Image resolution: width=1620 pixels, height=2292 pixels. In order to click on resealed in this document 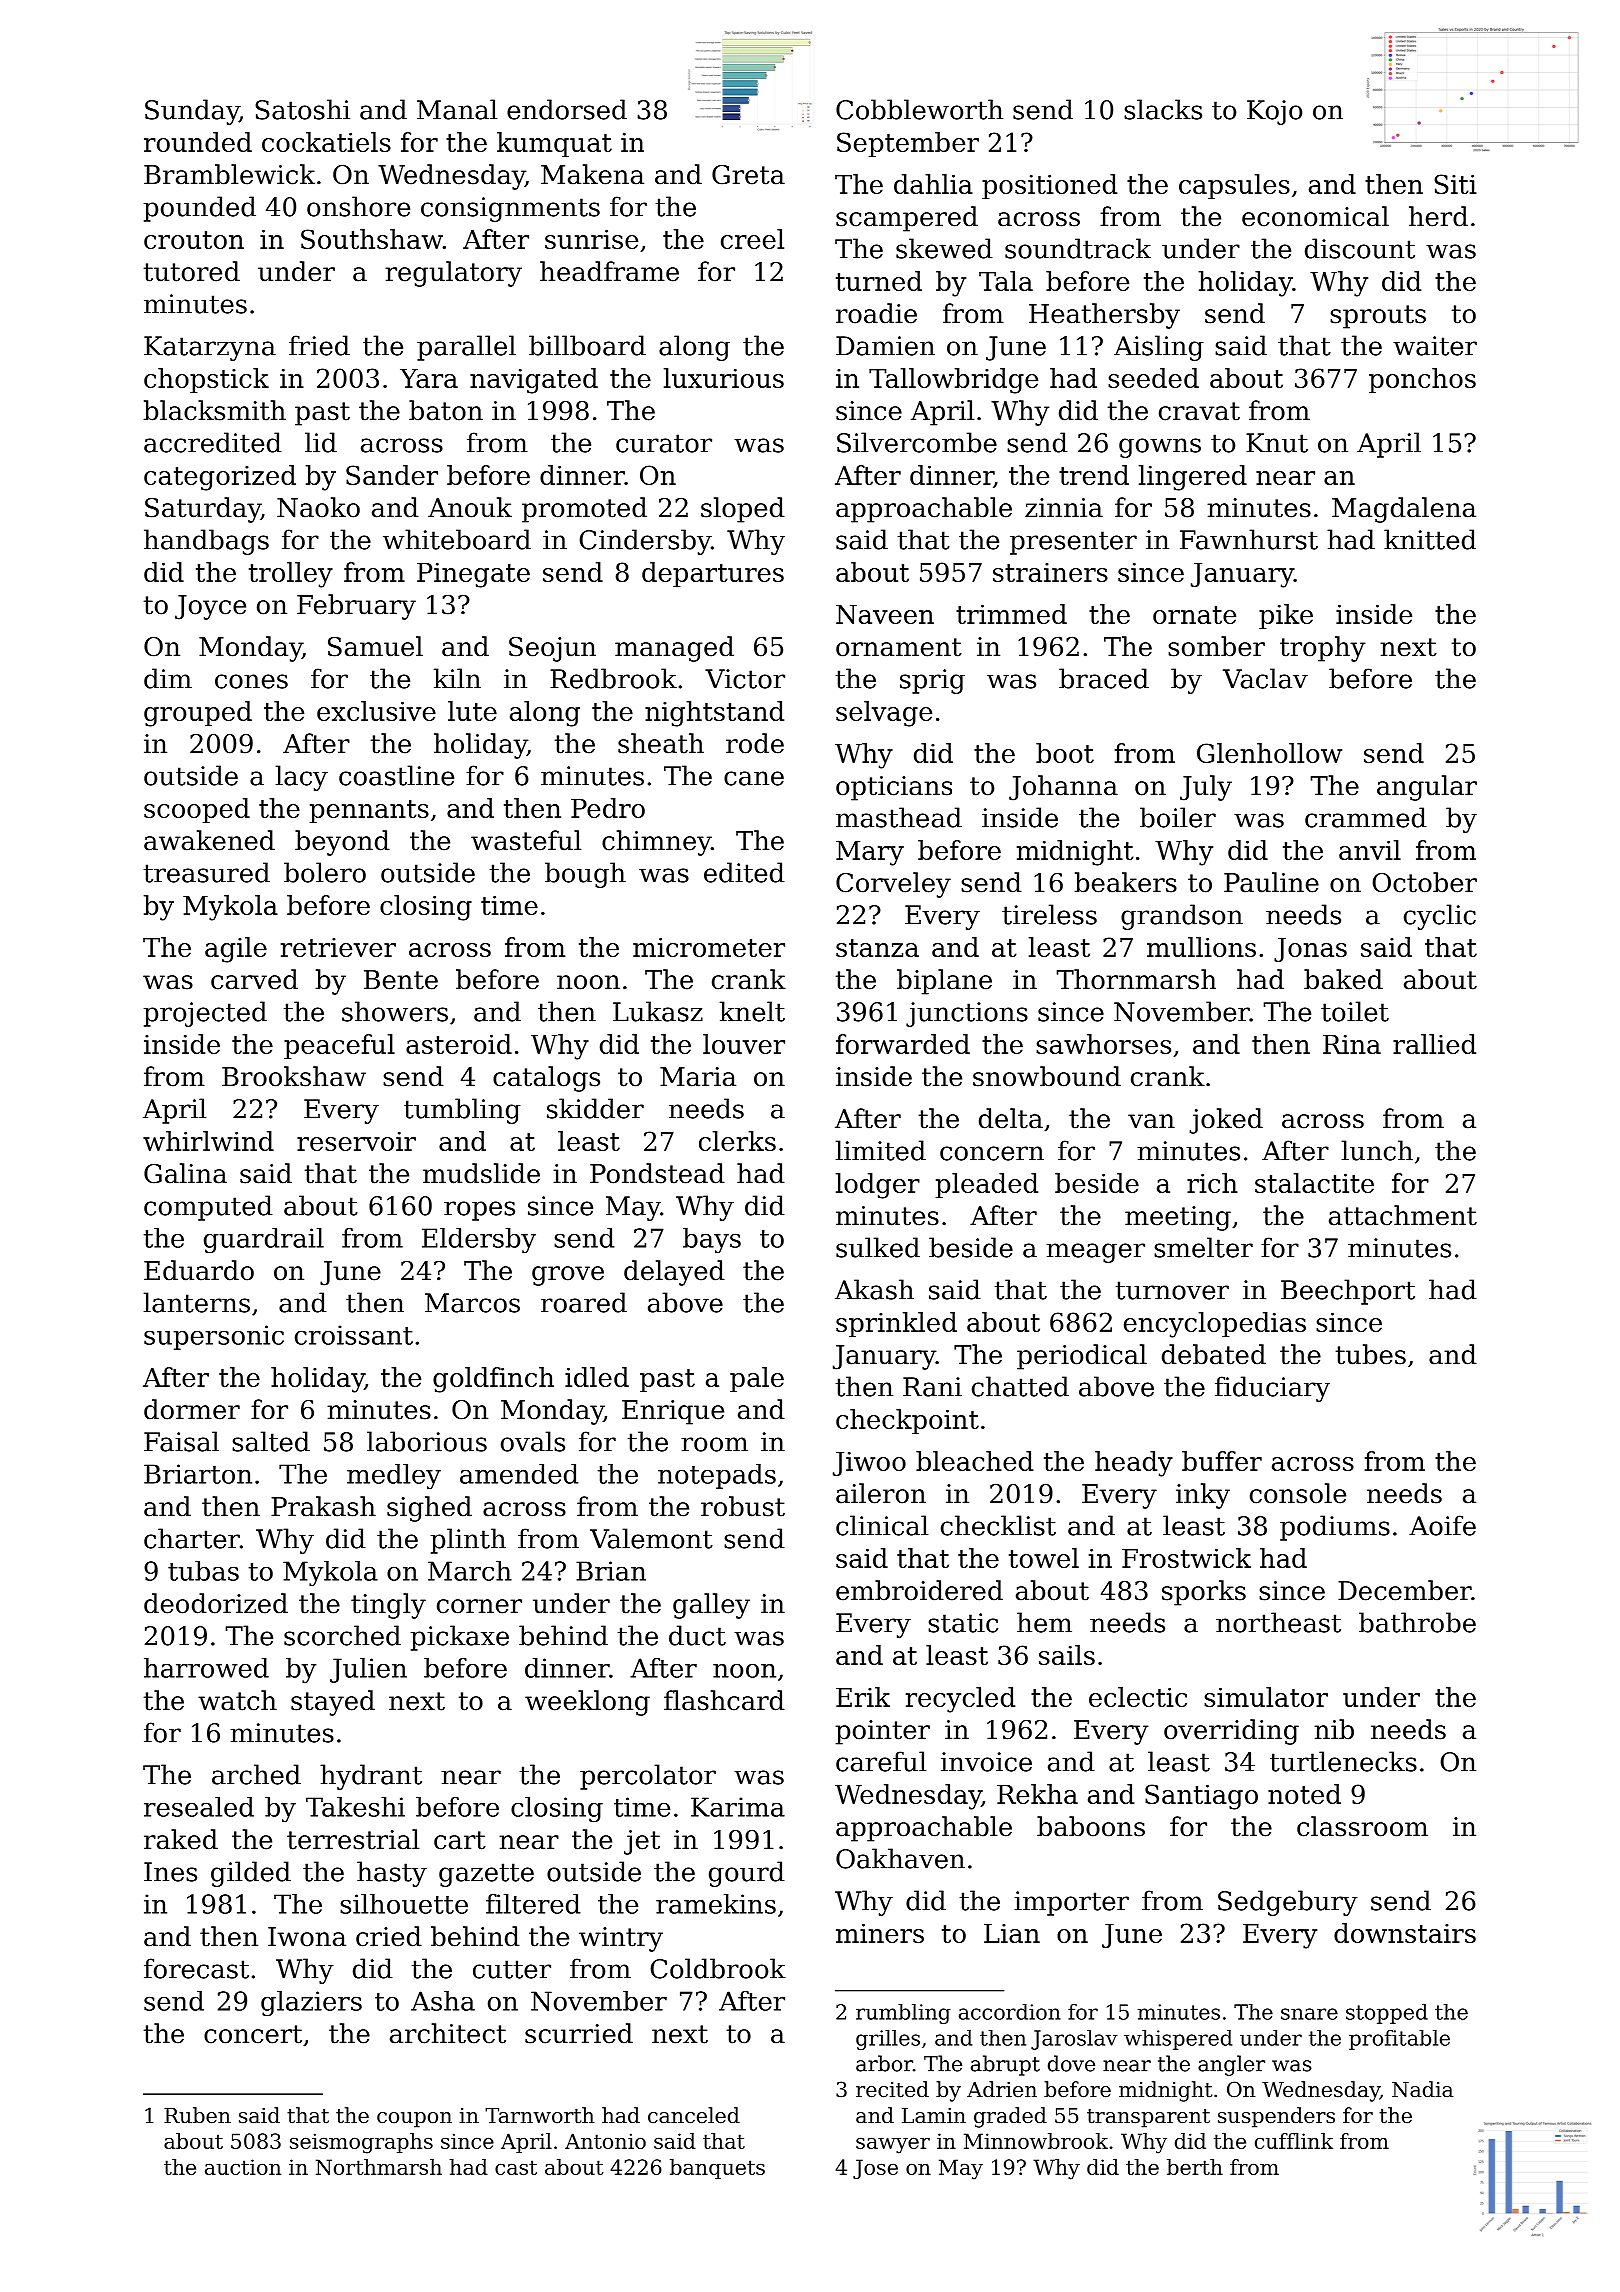, I will do `click(199, 1807)`.
